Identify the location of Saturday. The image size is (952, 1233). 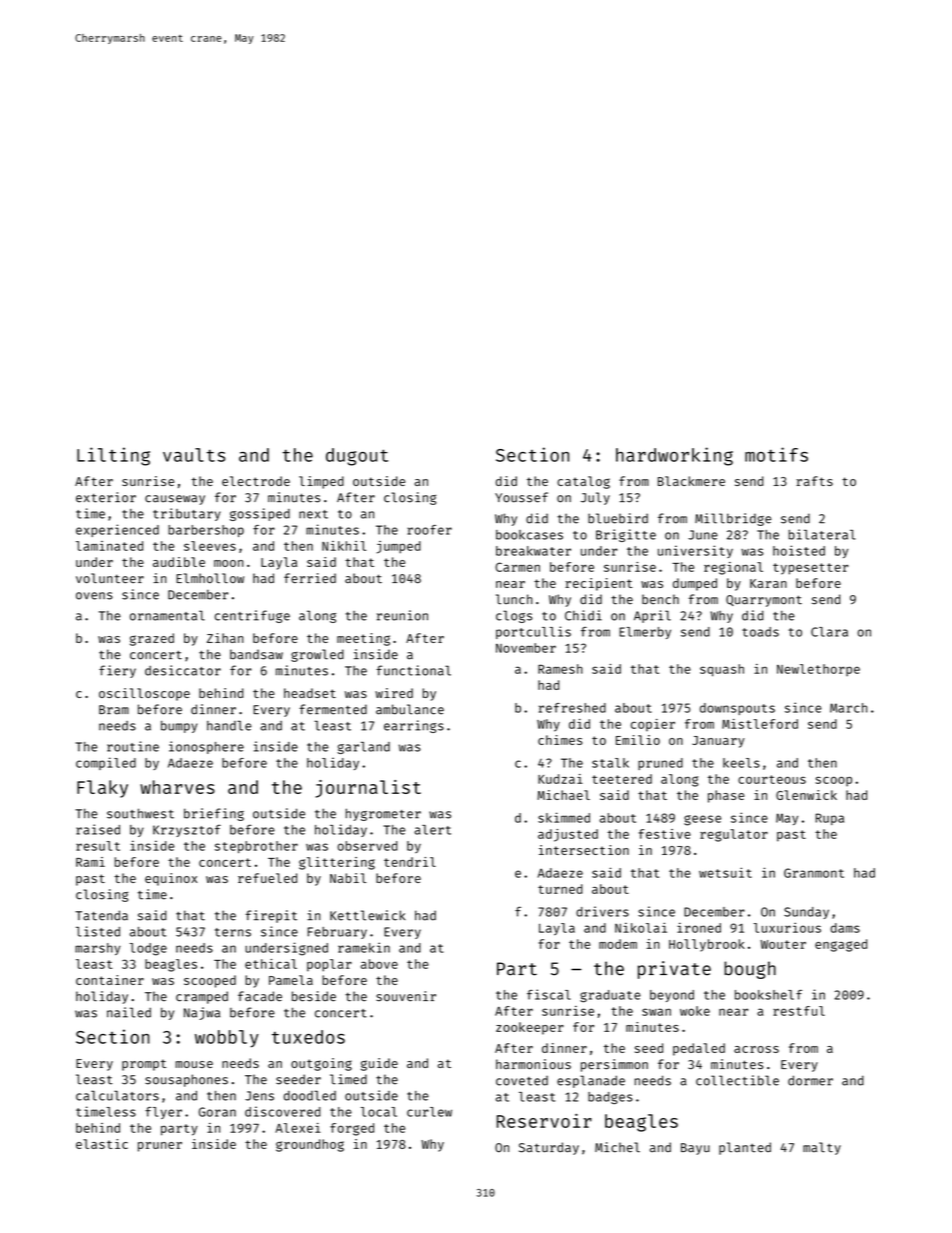
(549, 1148).
